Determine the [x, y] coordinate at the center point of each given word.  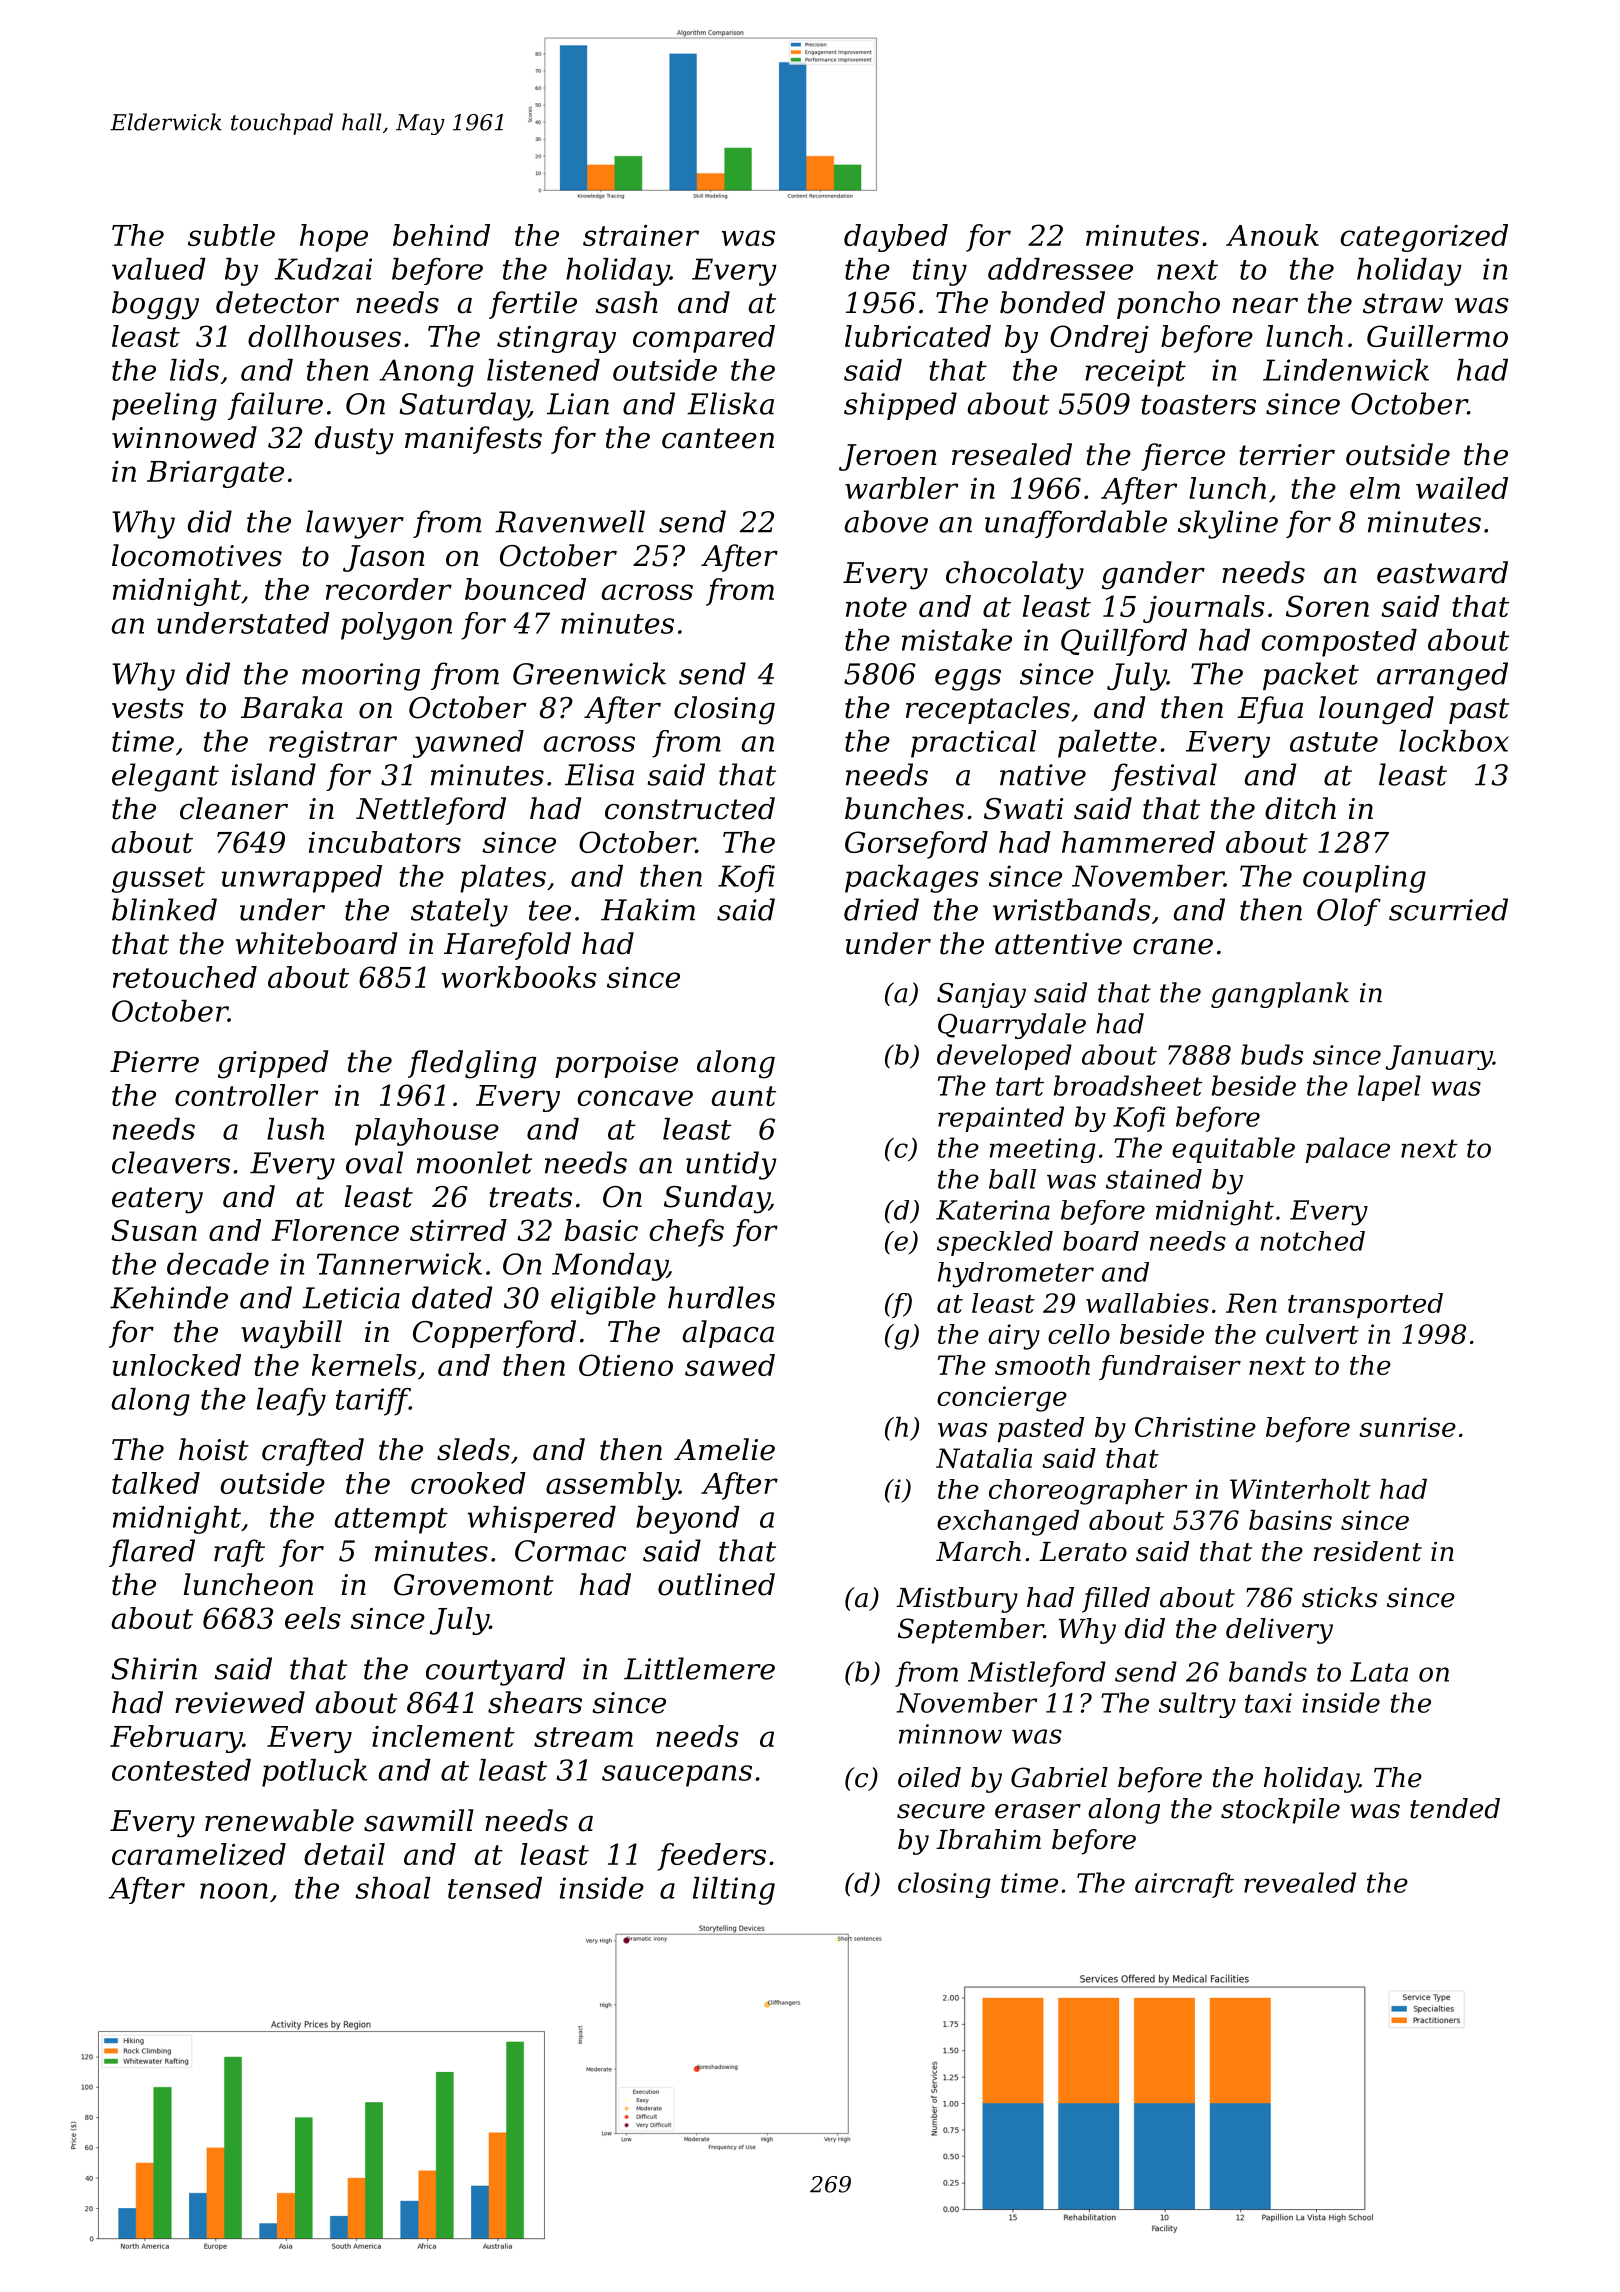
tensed [495, 1888]
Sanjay [981, 995]
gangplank [1280, 995]
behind [441, 235]
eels [313, 1618]
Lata [1379, 1672]
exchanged [1008, 1523]
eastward [1442, 572]
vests [148, 708]
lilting [734, 1891]
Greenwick [589, 673]
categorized [1424, 238]
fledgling [472, 1064]
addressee [1060, 269]
